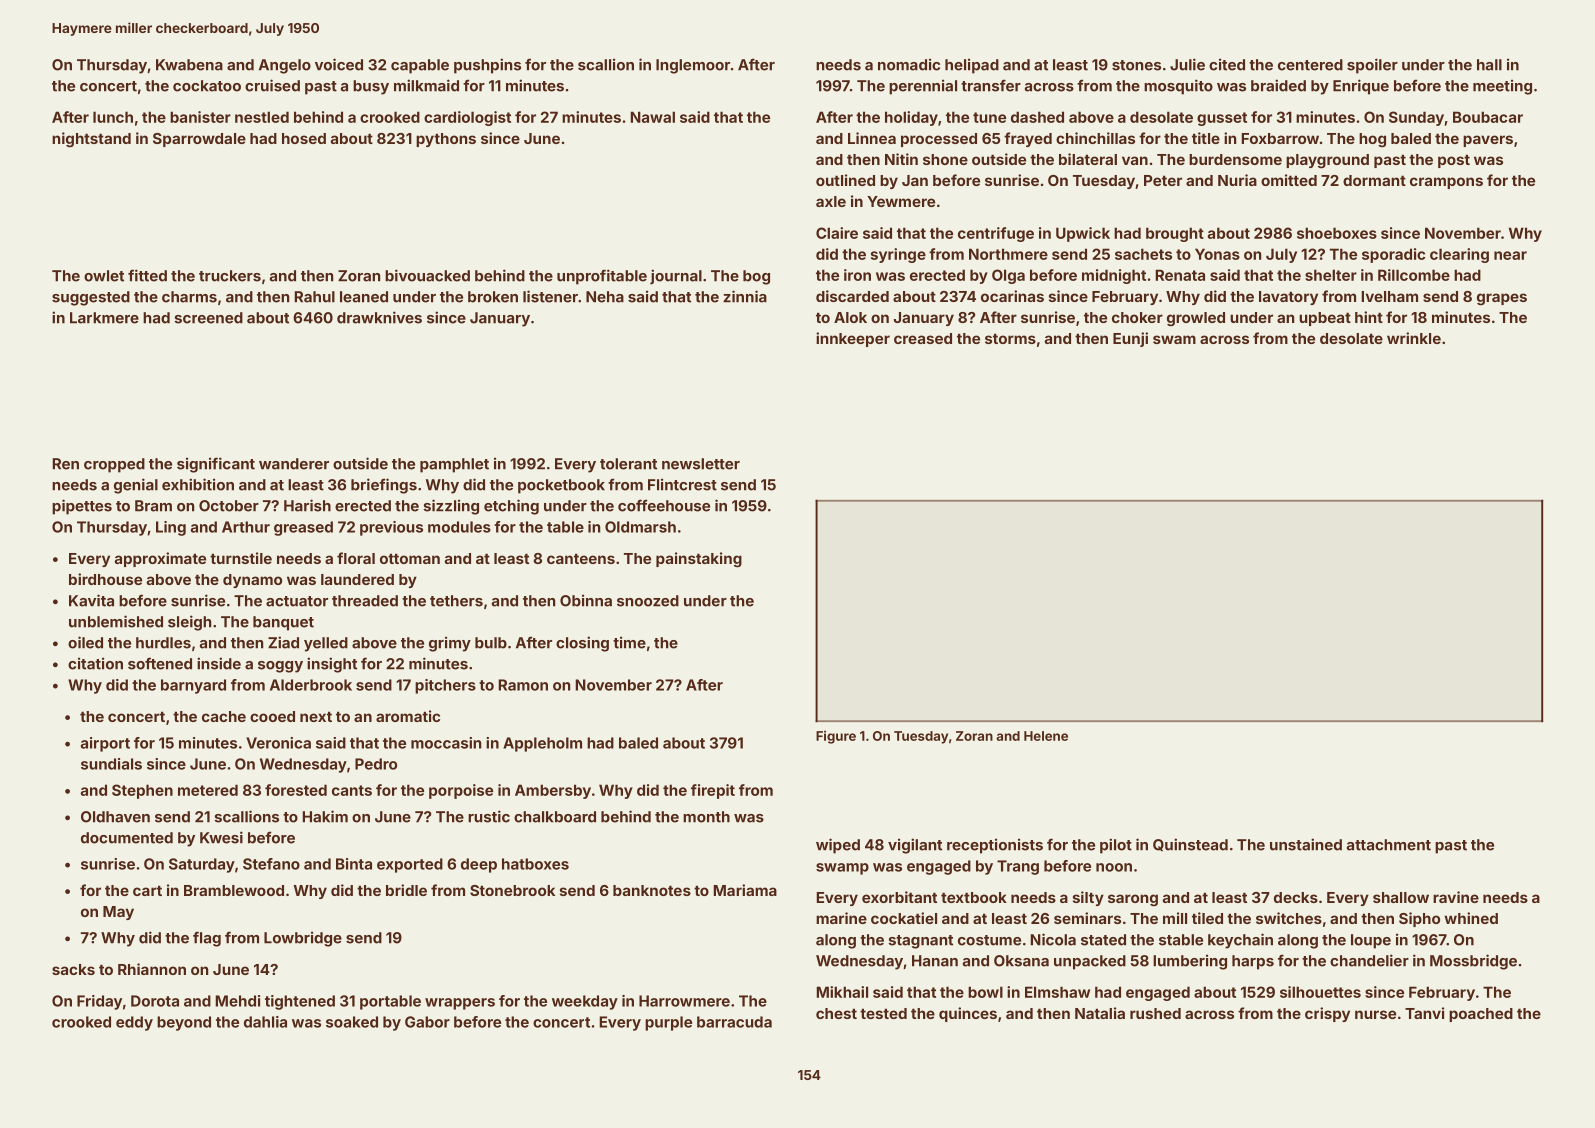  Describe the element at coordinates (699, 560) in the document. I see `painstaking` at that location.
